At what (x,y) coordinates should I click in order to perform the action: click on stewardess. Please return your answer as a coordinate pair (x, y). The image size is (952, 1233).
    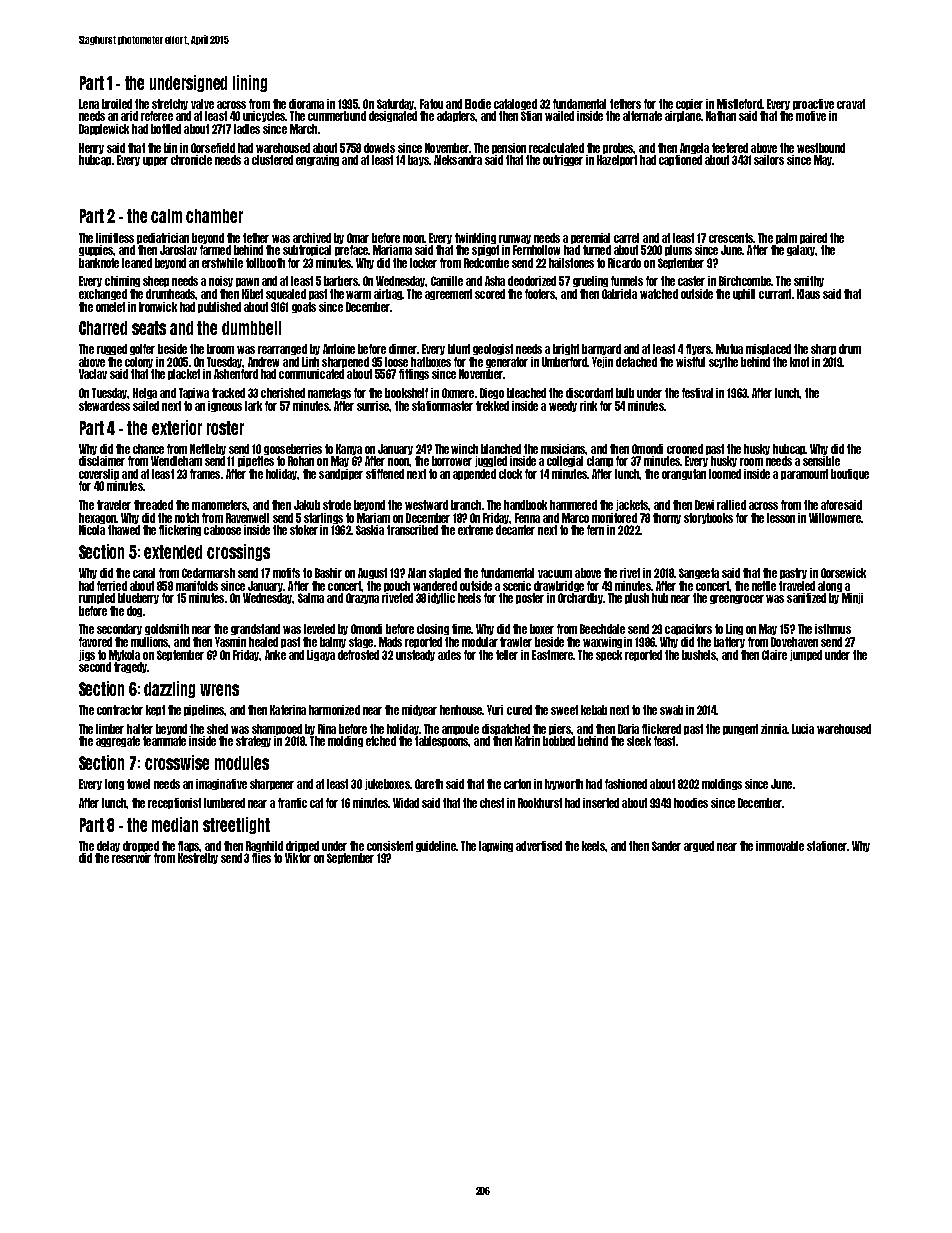
    Looking at the image, I should click on (104, 406).
